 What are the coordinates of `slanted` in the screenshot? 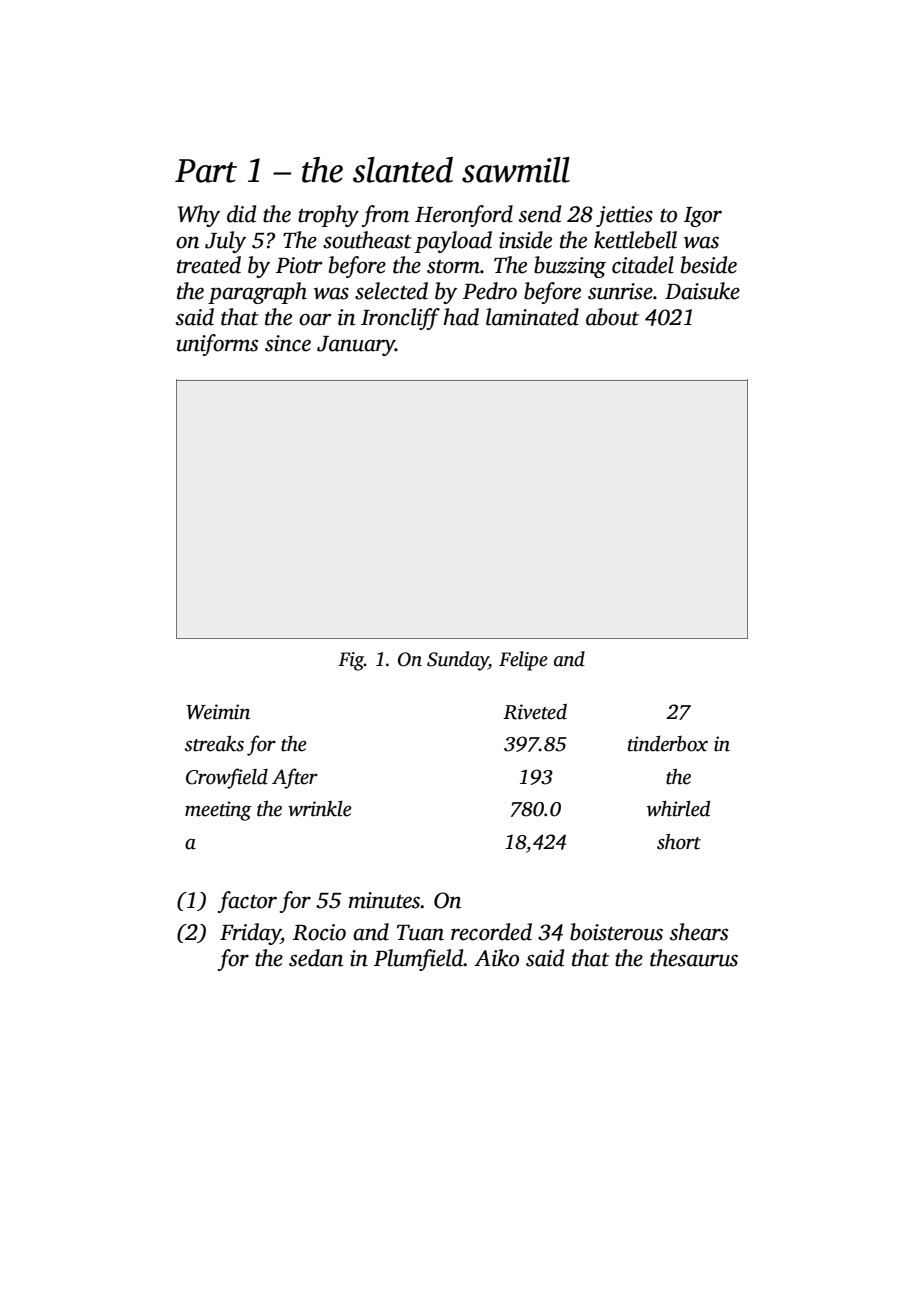 It's located at (403, 170).
